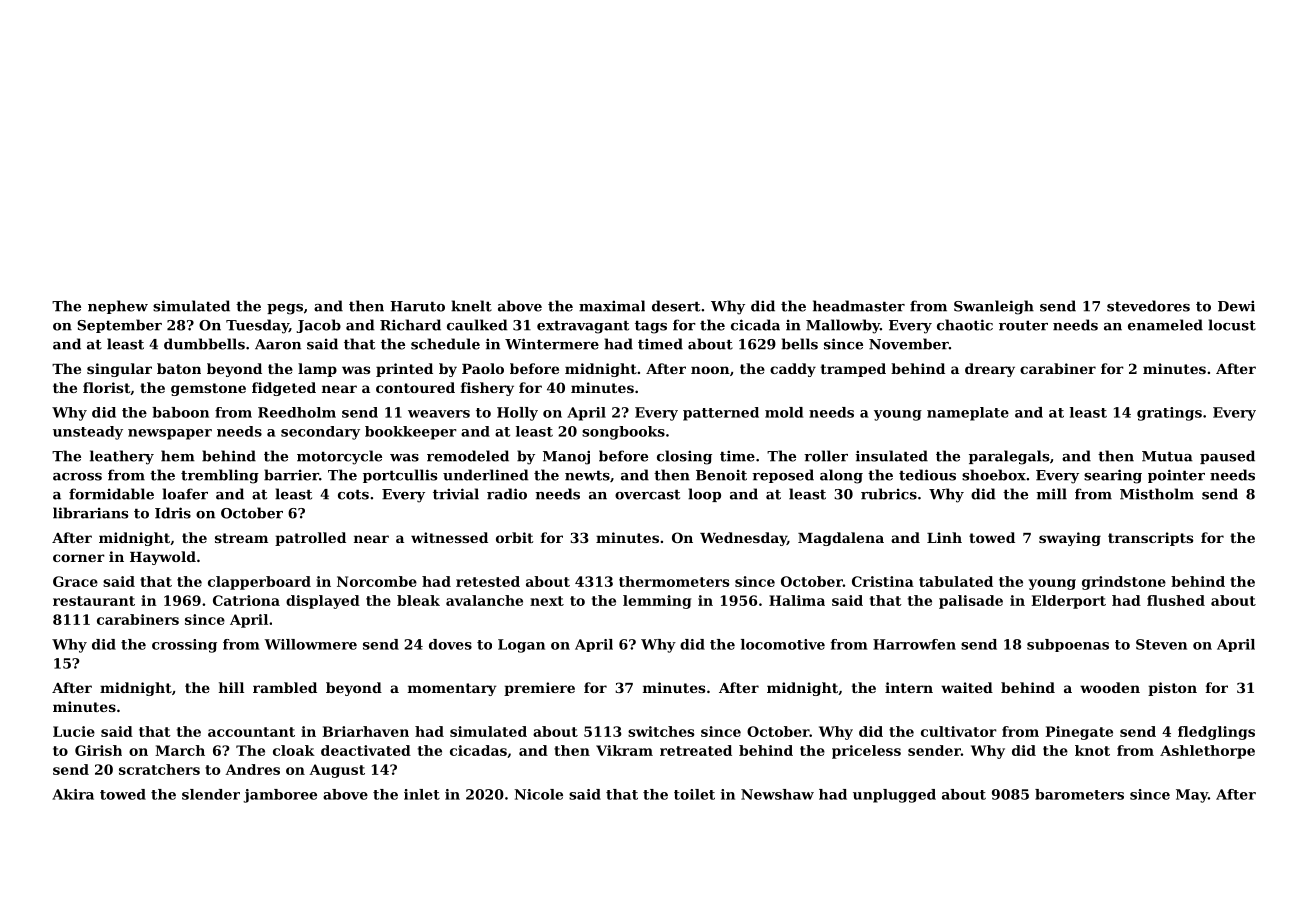 Image resolution: width=1308 pixels, height=924 pixels. Describe the element at coordinates (909, 344) in the document. I see `November` at that location.
